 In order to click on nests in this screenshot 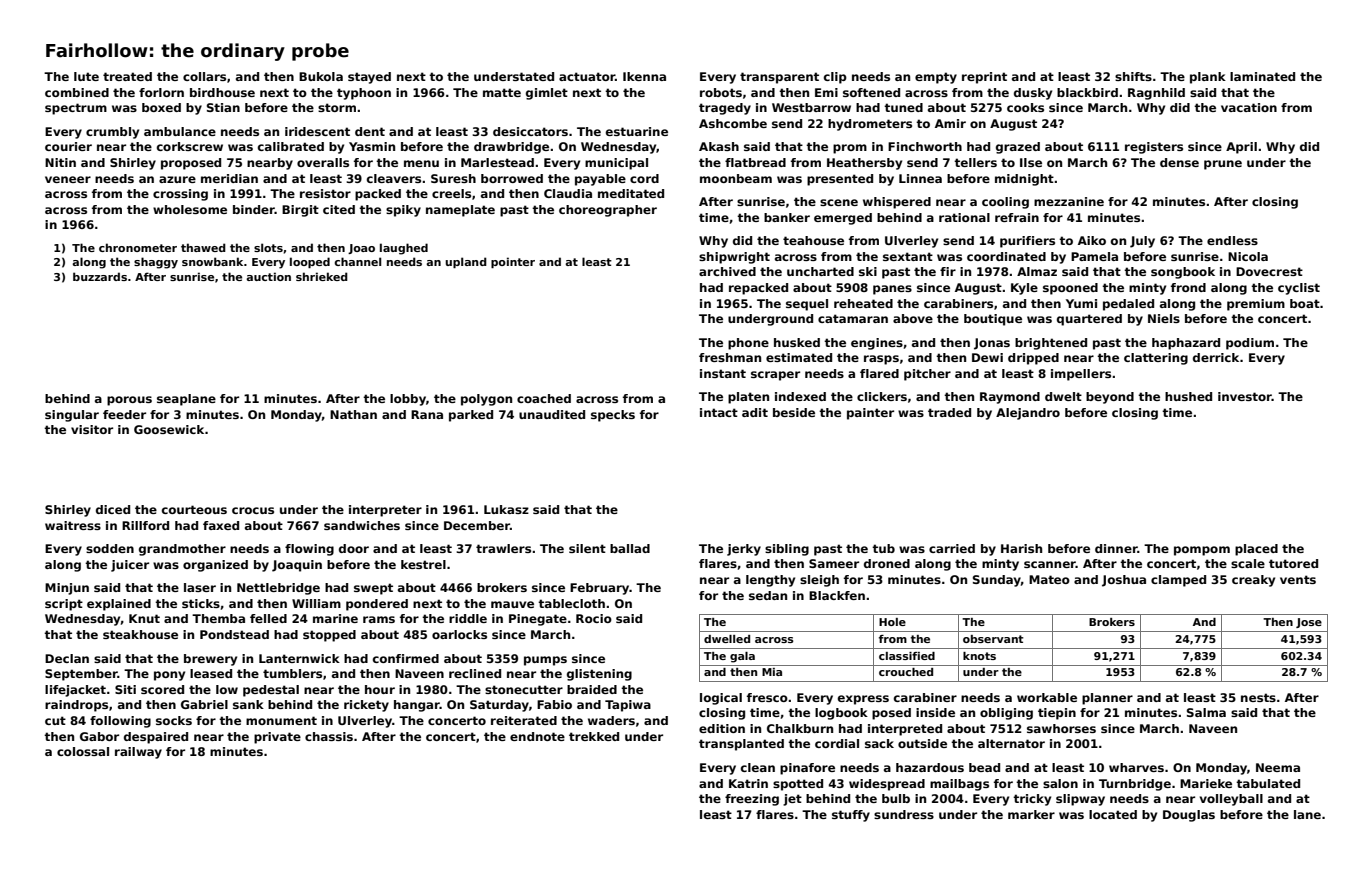, I will do `click(1258, 697)`.
